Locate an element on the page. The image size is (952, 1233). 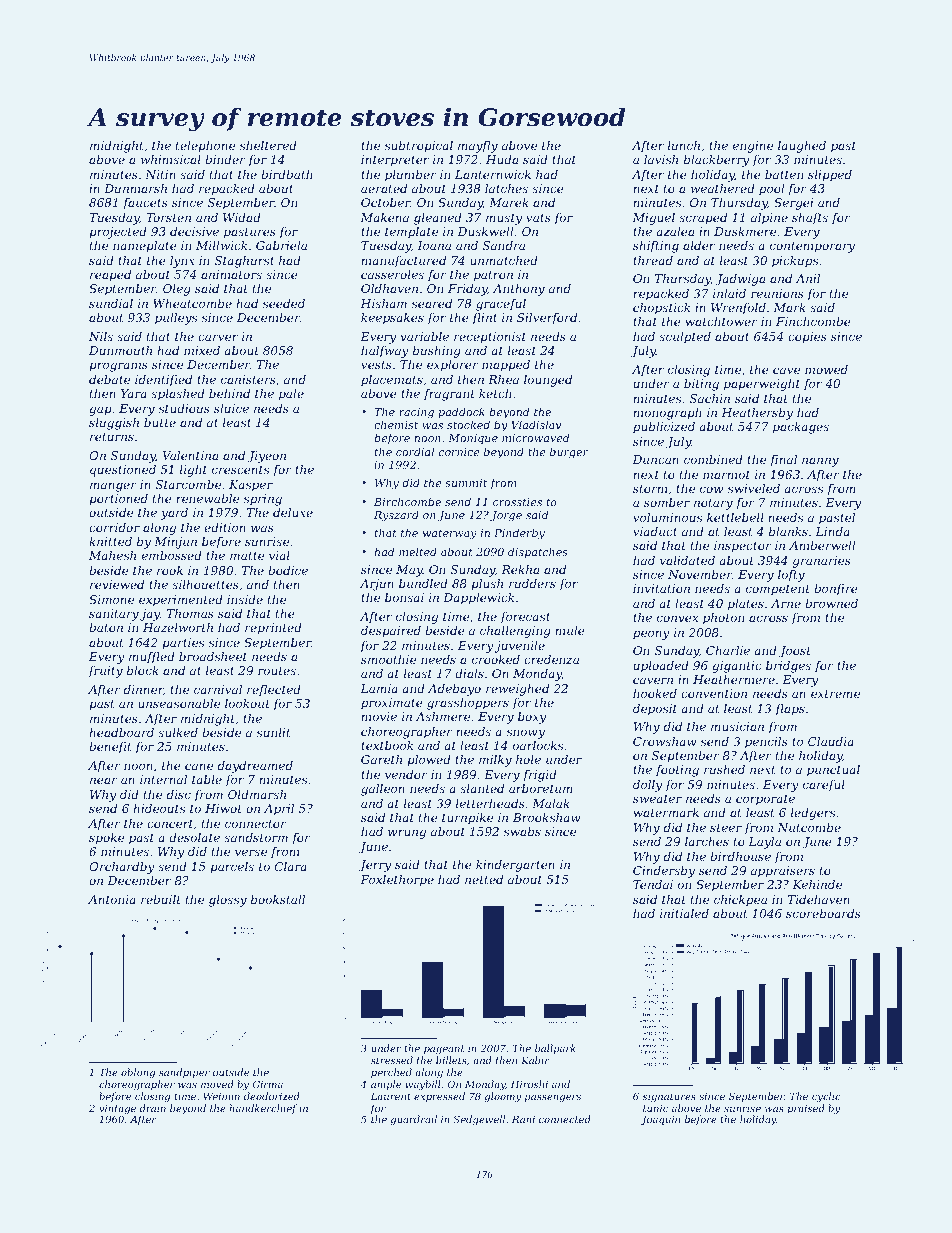
desolate is located at coordinates (194, 837).
